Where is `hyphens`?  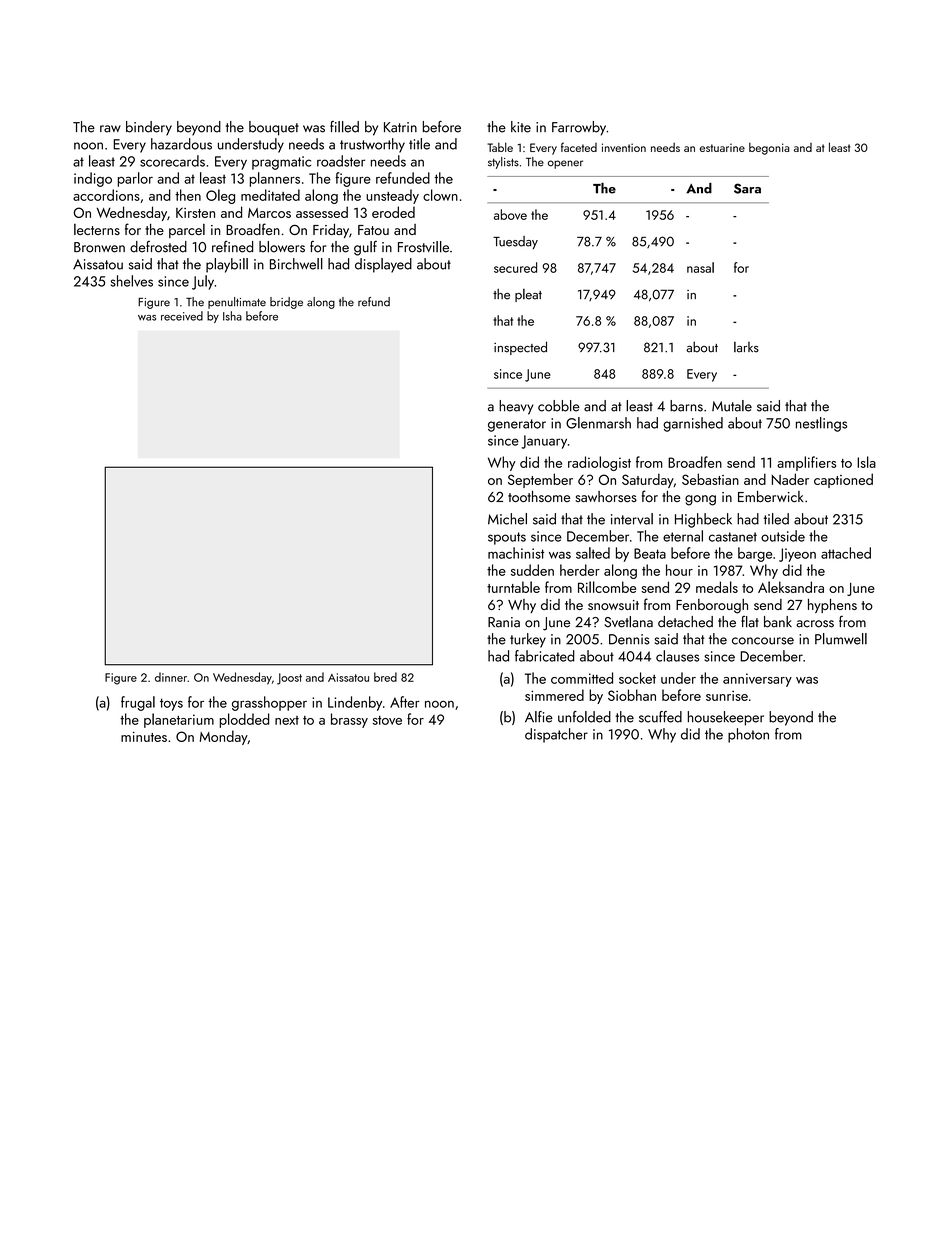 hyphens is located at coordinates (832, 606).
